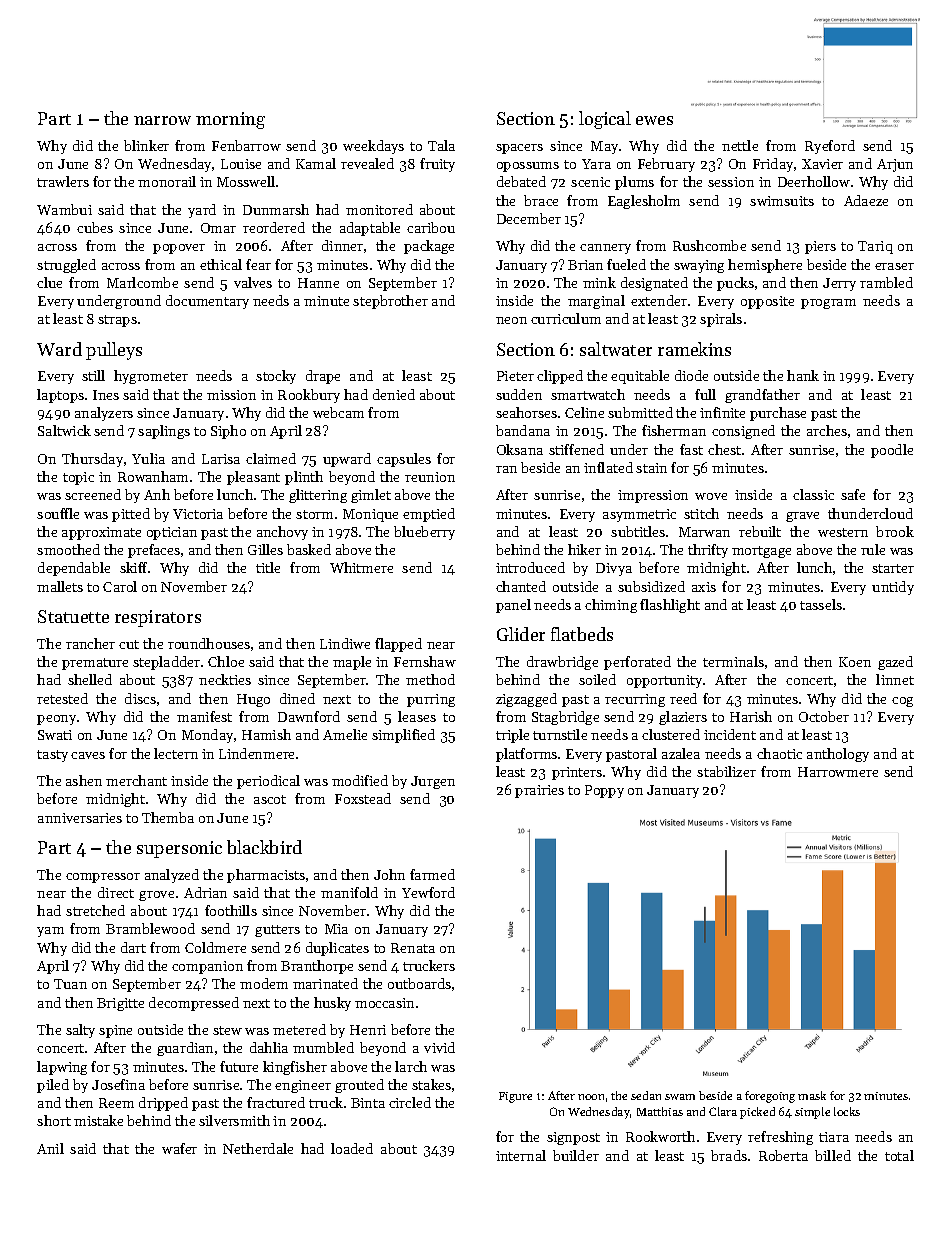  What do you see at coordinates (812, 1095) in the screenshot?
I see `mask` at bounding box center [812, 1095].
